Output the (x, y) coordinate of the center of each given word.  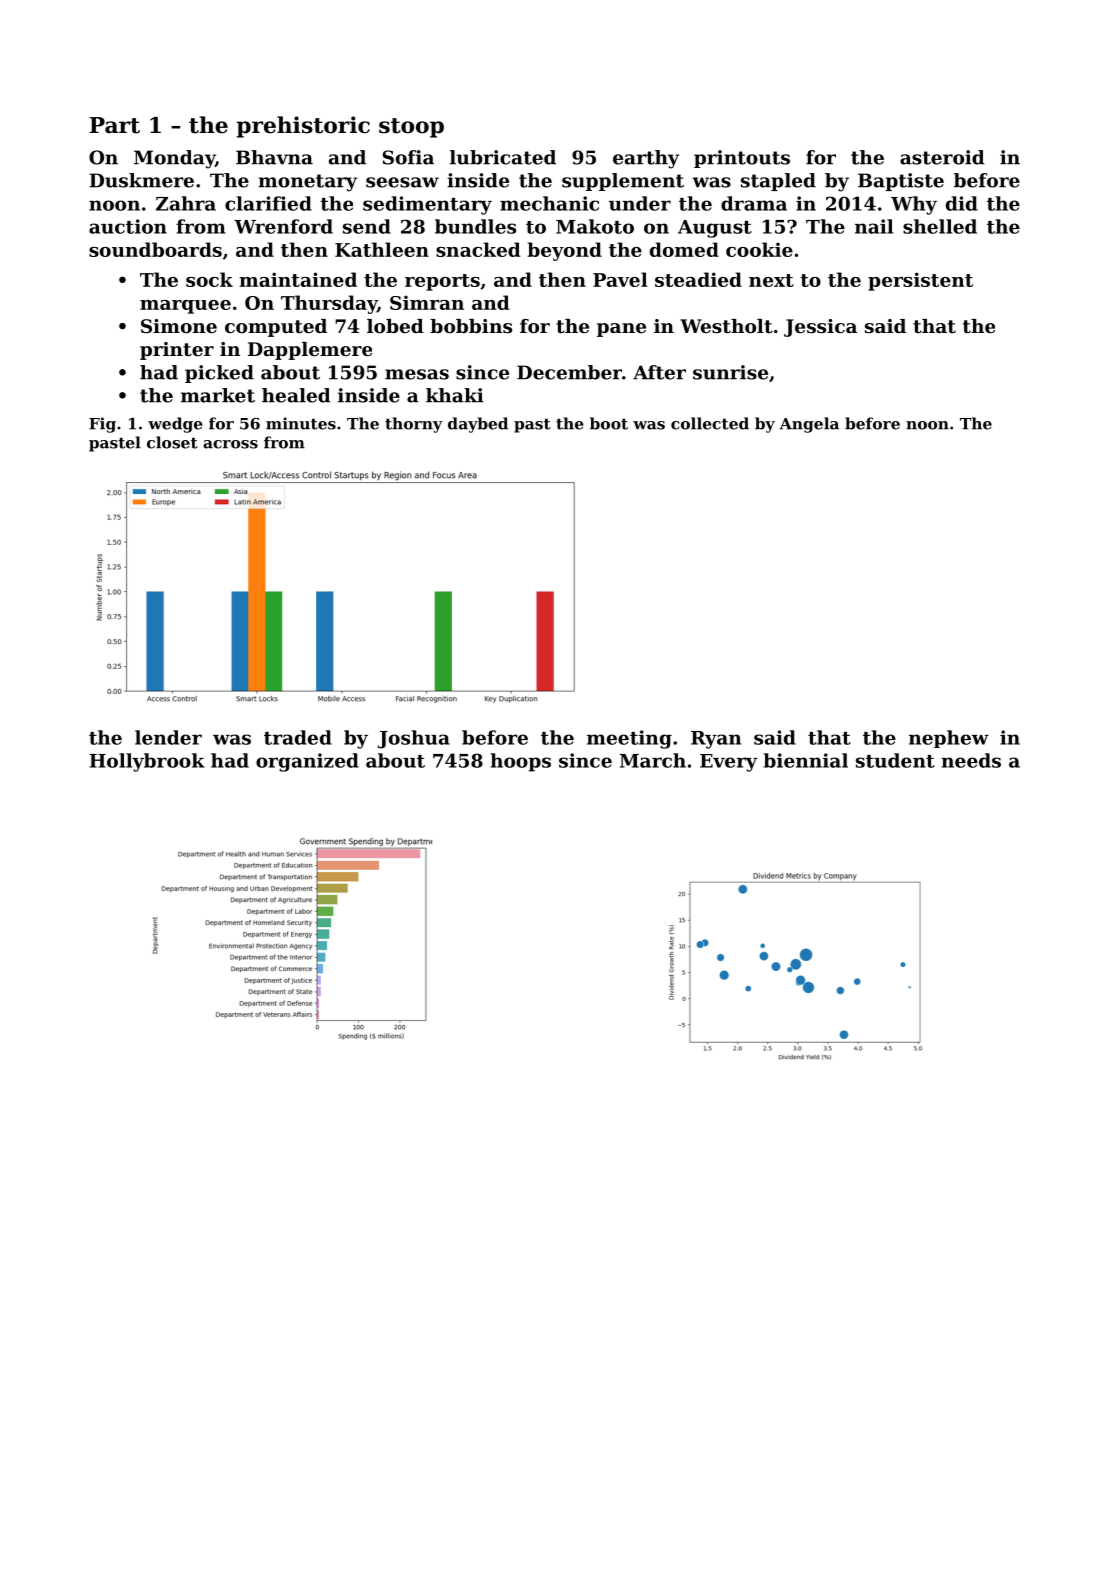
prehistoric (303, 127)
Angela (809, 425)
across (230, 444)
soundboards (155, 249)
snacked (478, 249)
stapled (778, 182)
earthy (646, 159)
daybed (478, 425)
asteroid (942, 157)
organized (307, 762)
